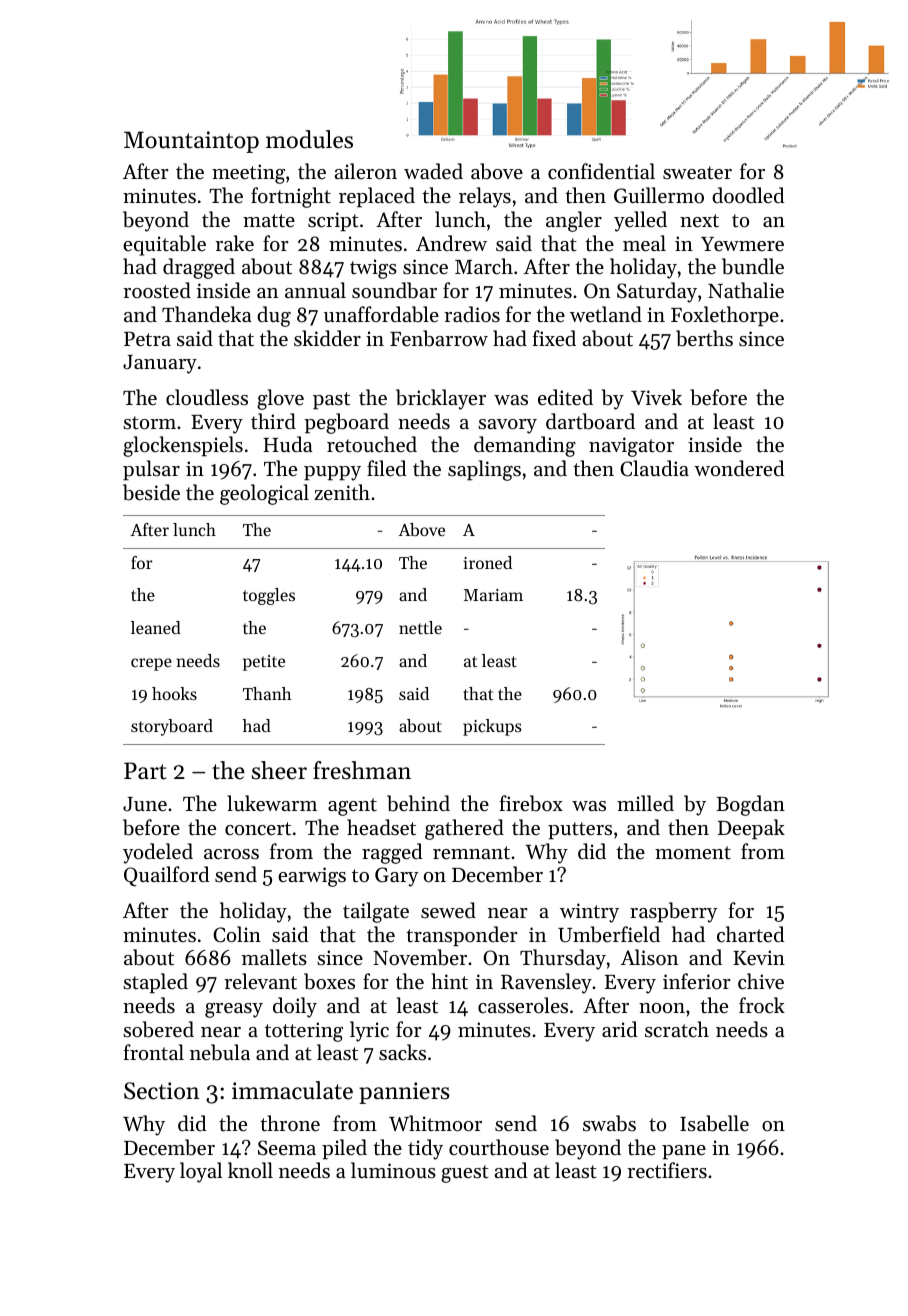 The width and height of the document is (908, 1316). I want to click on behind, so click(418, 803).
